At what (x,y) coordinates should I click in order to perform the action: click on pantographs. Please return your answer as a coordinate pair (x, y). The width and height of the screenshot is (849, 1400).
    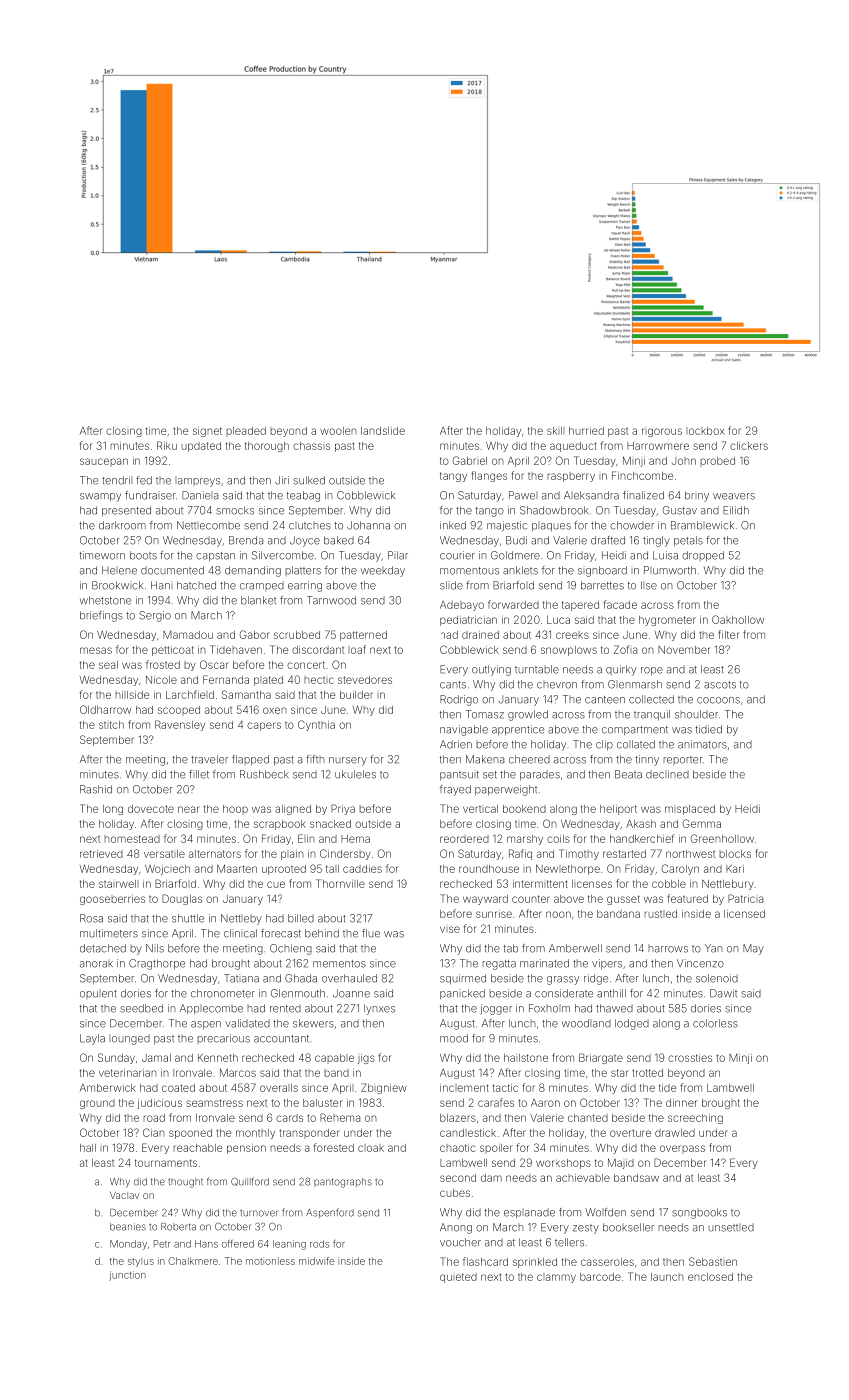
    Looking at the image, I should click on (343, 1183).
